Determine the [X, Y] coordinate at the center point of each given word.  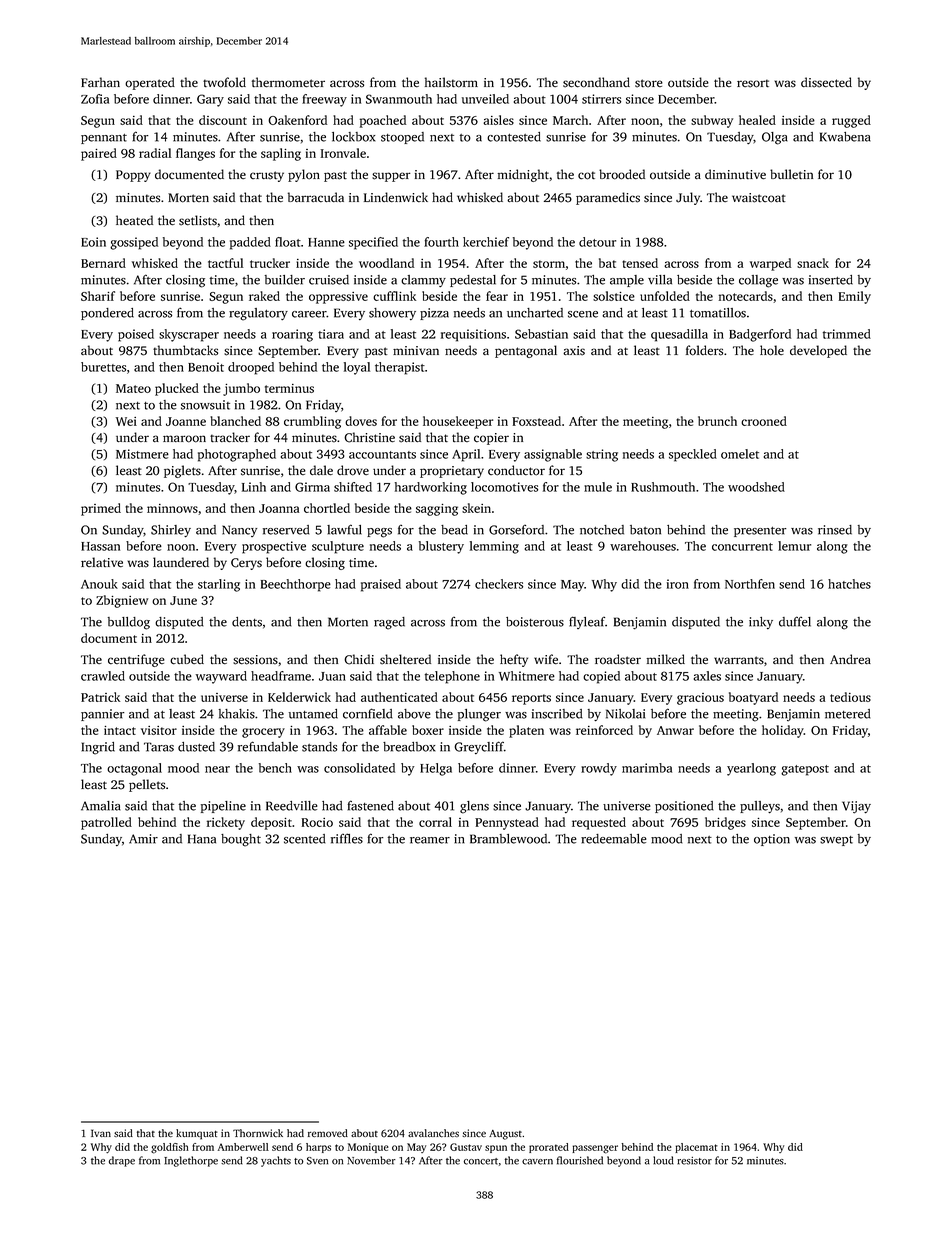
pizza [434, 314]
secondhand [596, 82]
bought [241, 840]
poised [136, 335]
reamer [430, 840]
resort [753, 83]
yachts [276, 1161]
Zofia [95, 99]
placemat [696, 1148]
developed [818, 351]
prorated [549, 1148]
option [772, 840]
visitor [159, 730]
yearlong [751, 769]
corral [435, 822]
